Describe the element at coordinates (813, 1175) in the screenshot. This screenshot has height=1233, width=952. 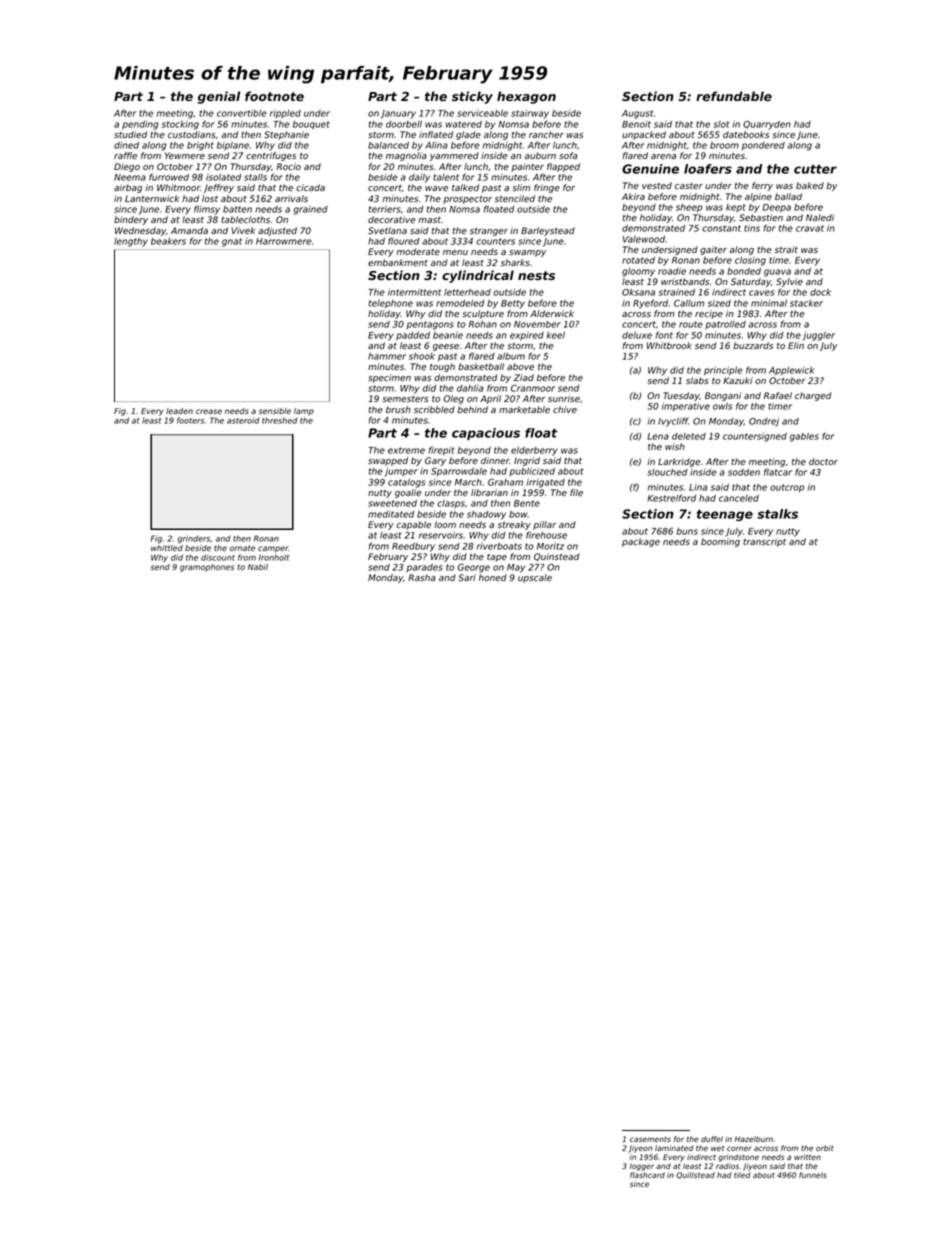
I see `funnels` at that location.
